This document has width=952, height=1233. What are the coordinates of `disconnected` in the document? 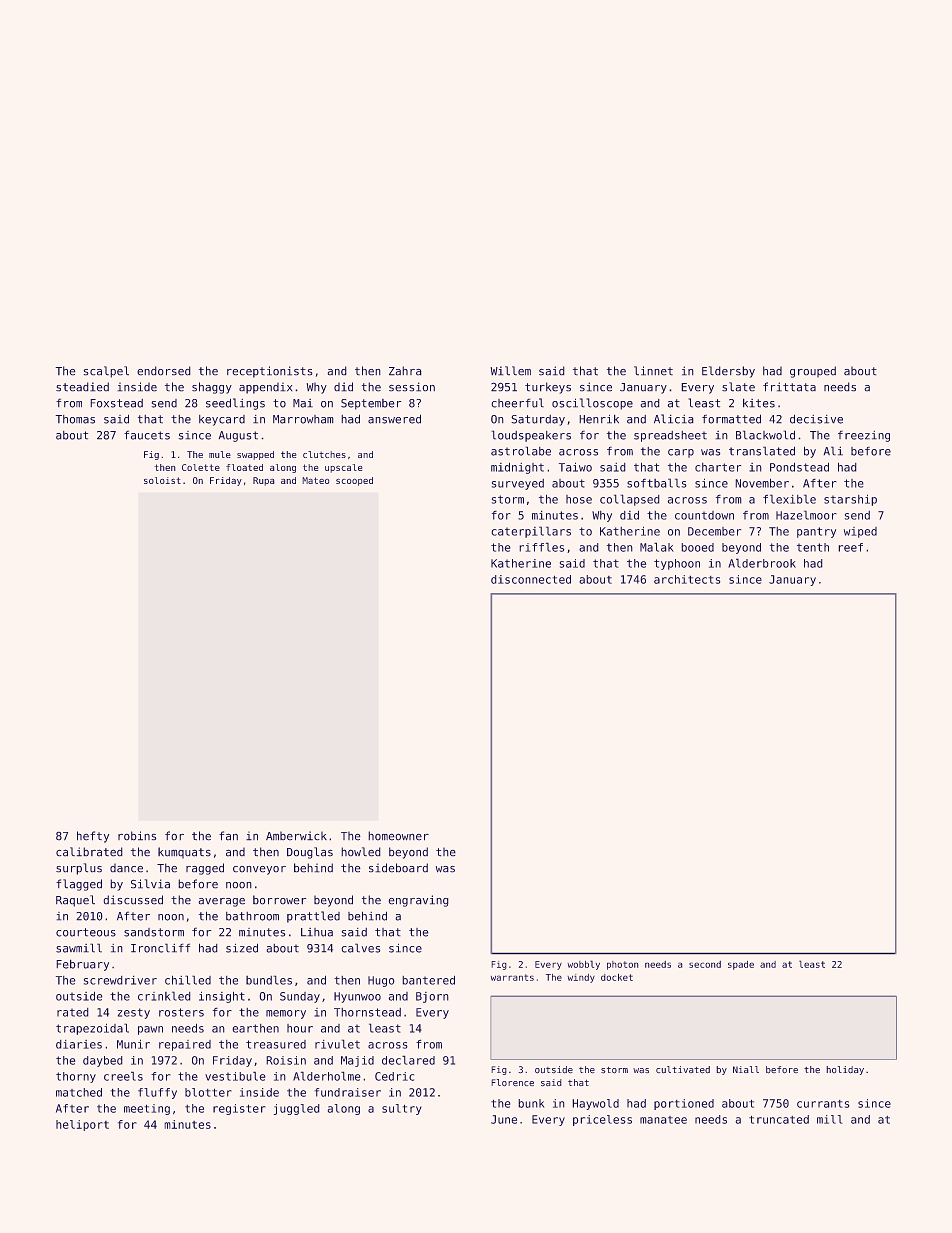 It's located at (531, 579).
